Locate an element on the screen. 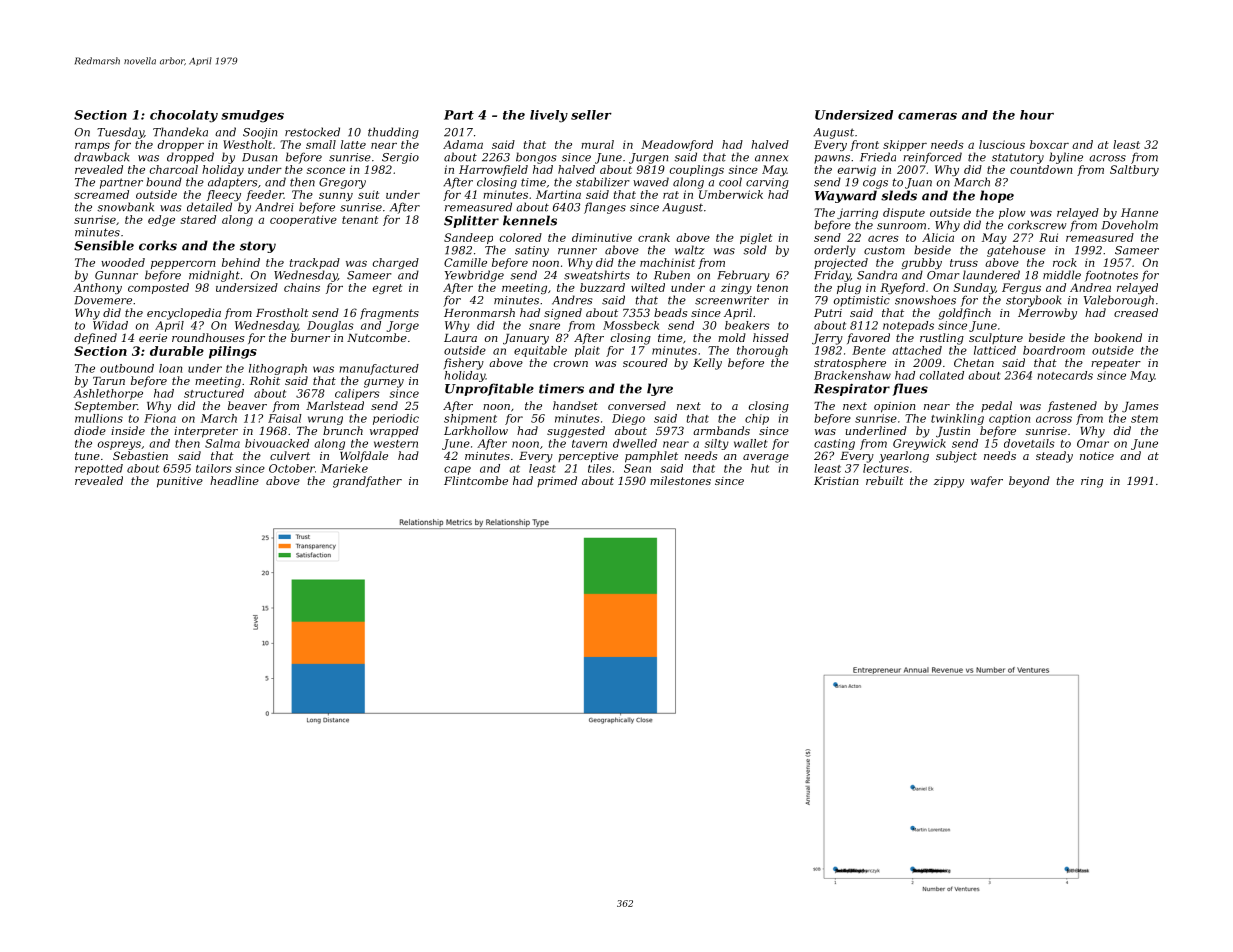 The height and width of the screenshot is (952, 1233). edge is located at coordinates (161, 220).
